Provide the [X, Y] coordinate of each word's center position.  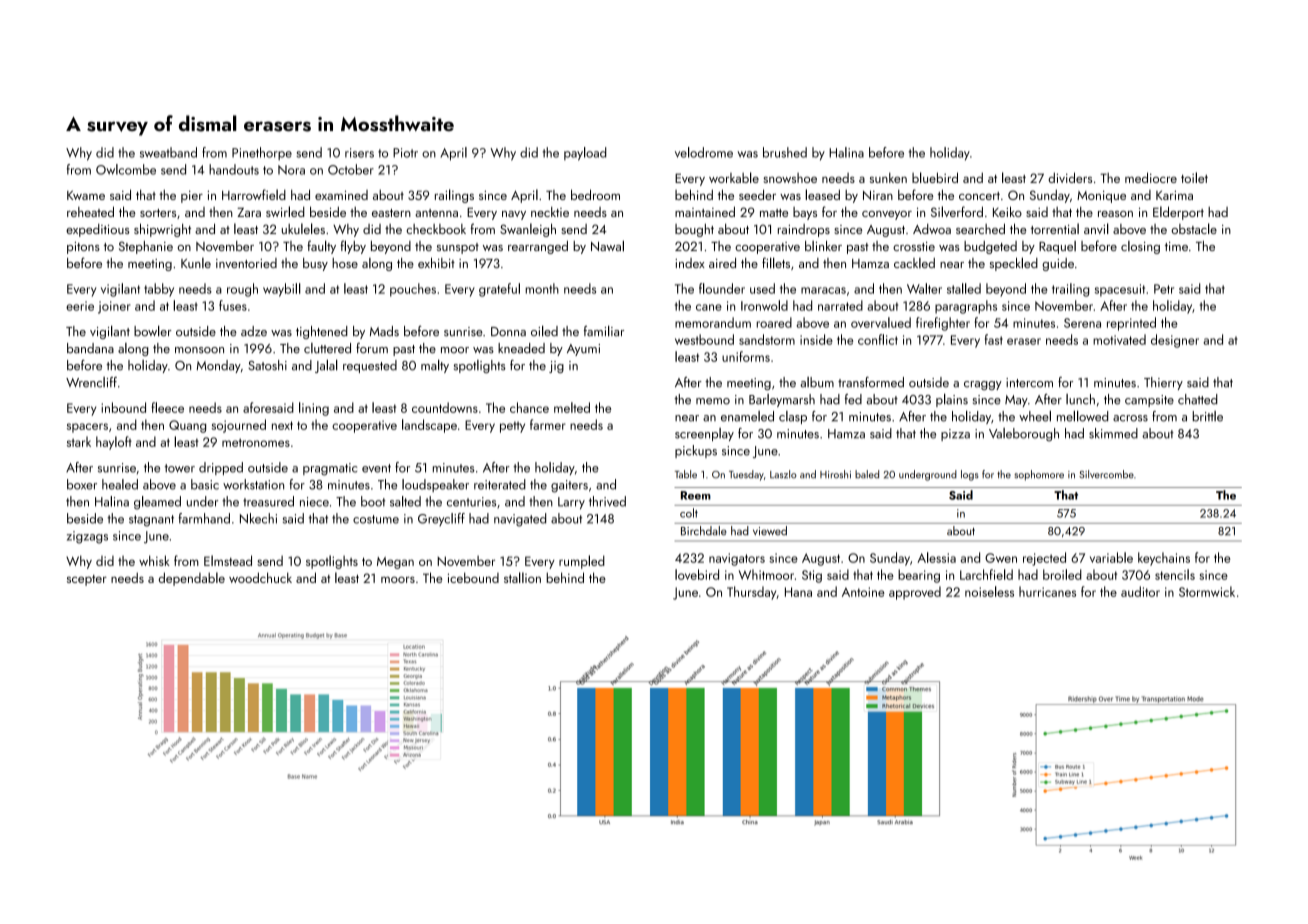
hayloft [114, 443]
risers [359, 153]
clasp [793, 417]
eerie [80, 306]
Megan [395, 563]
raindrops [804, 230]
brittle [1207, 416]
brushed [785, 152]
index [690, 263]
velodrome [704, 152]
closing [1140, 247]
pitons [83, 248]
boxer [82, 484]
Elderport [1178, 213]
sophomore [1039, 475]
